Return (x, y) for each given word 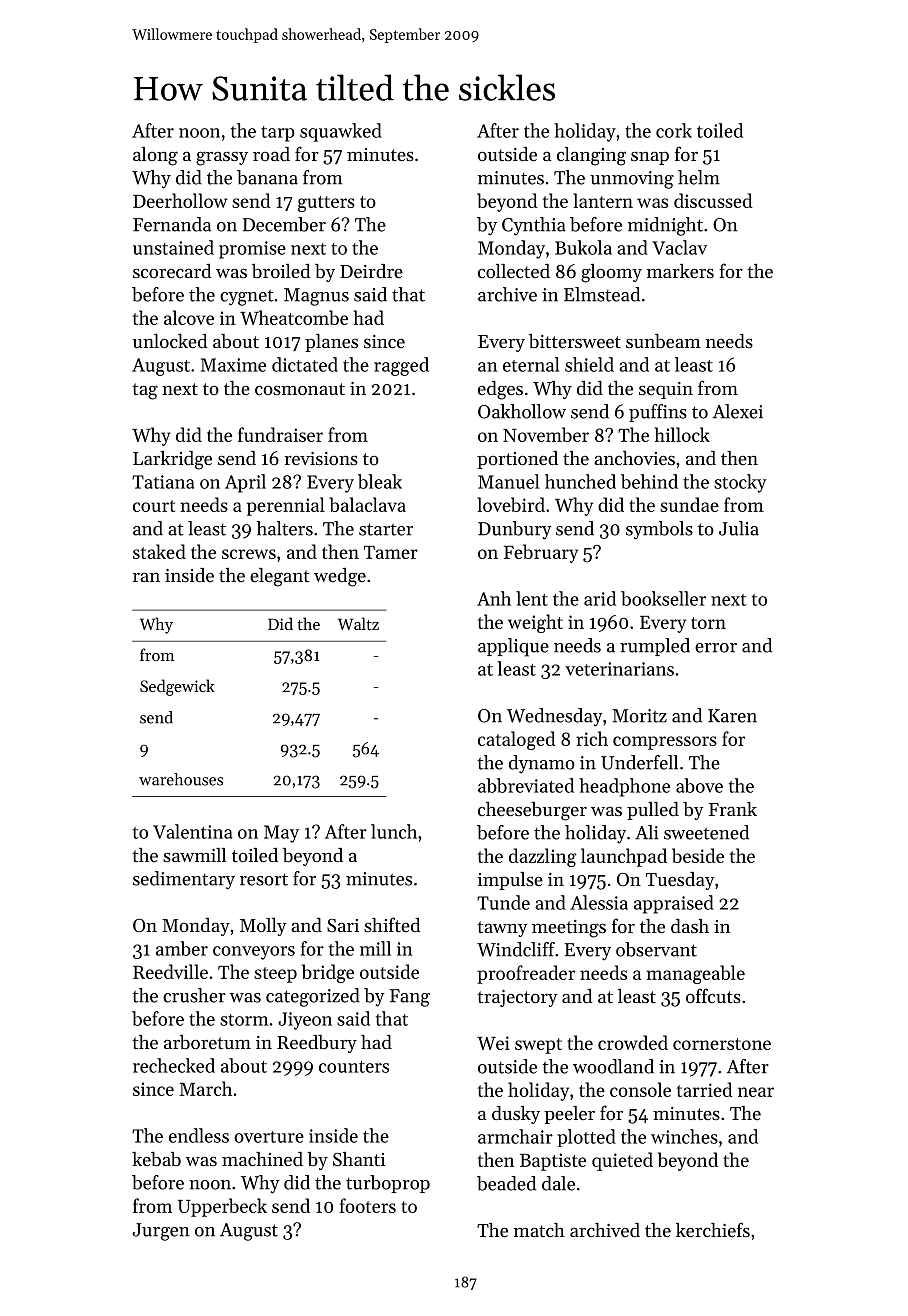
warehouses (181, 779)
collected (514, 271)
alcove (189, 317)
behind (649, 481)
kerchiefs (713, 1229)
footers (368, 1205)
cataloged (517, 740)
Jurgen (161, 1232)
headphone (624, 787)
